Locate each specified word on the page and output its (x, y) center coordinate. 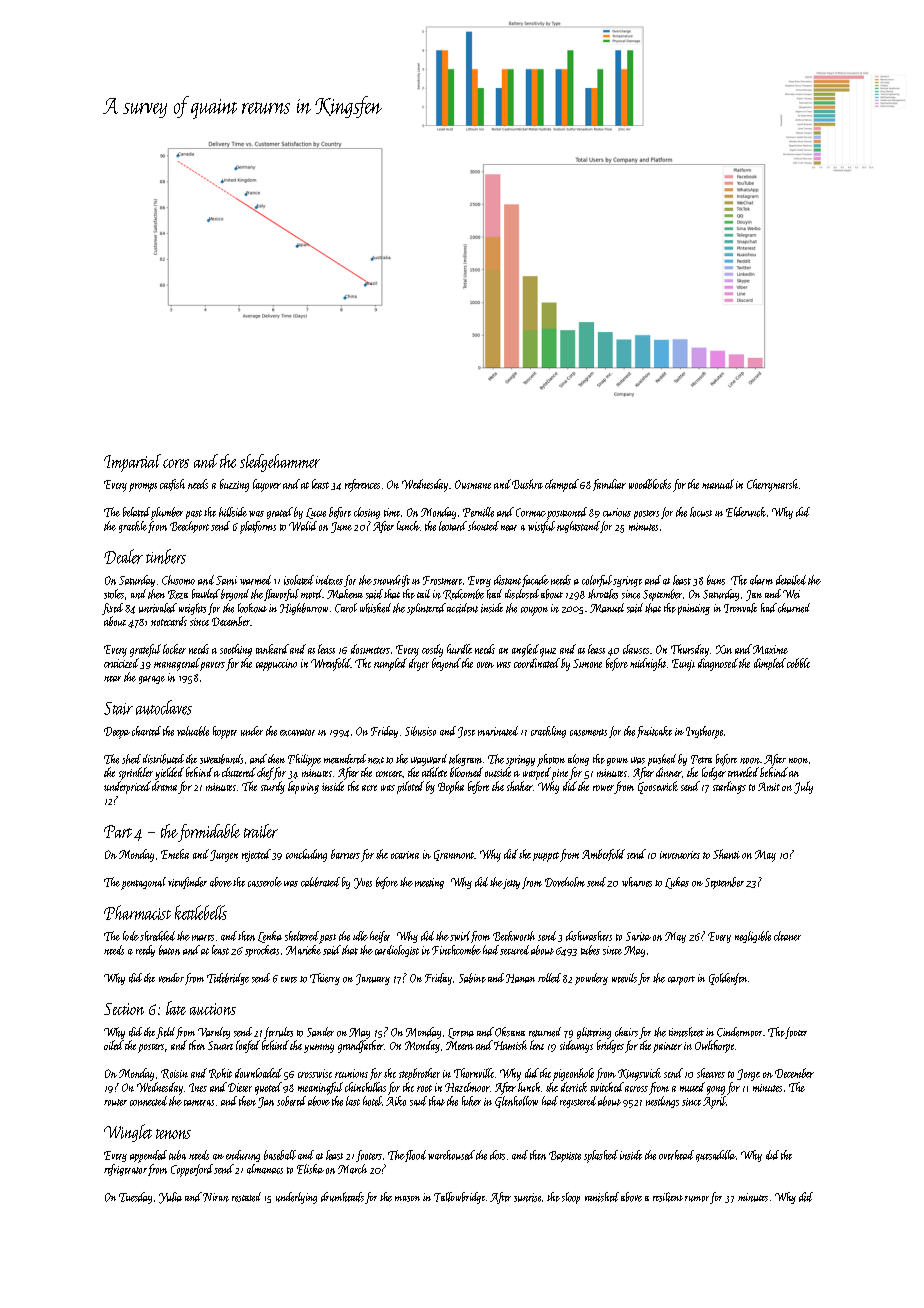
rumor (697, 1199)
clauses (636, 649)
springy (520, 760)
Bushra (527, 484)
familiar (609, 485)
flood (415, 1156)
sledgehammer (280, 463)
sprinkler (136, 773)
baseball (280, 1155)
